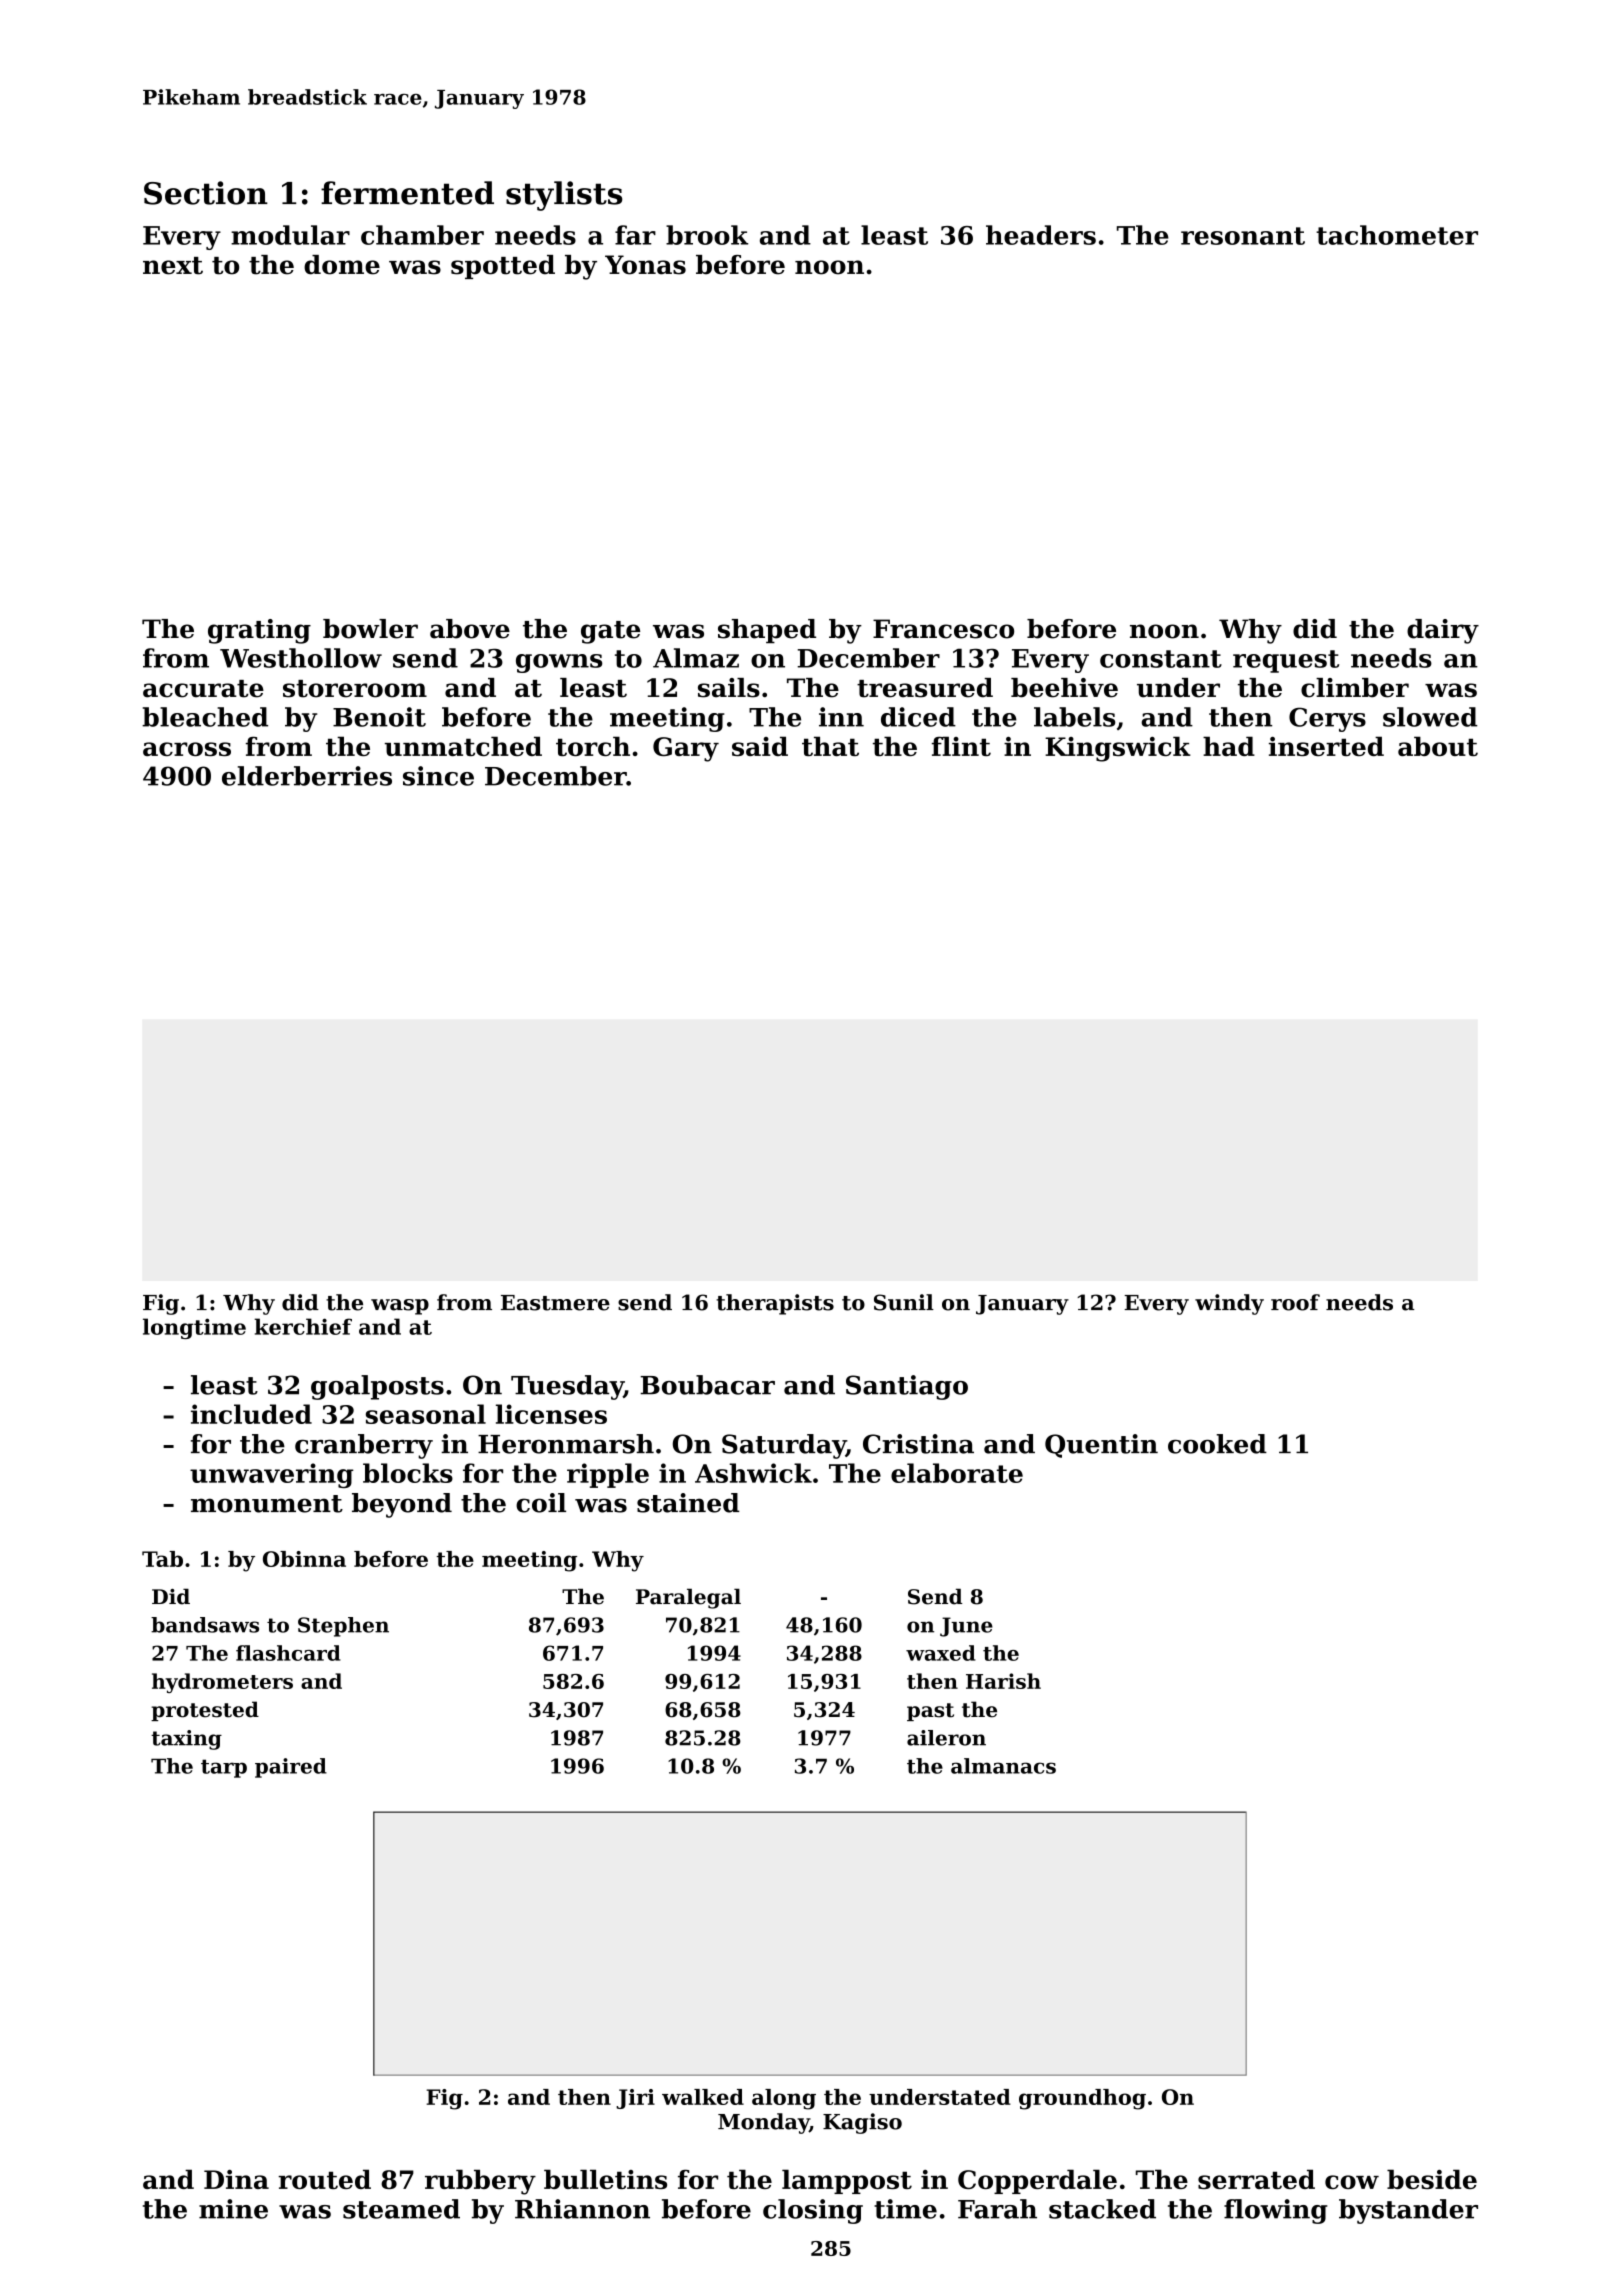 The height and width of the image is (2292, 1620). What do you see at coordinates (1397, 235) in the image?
I see `tachometer` at bounding box center [1397, 235].
